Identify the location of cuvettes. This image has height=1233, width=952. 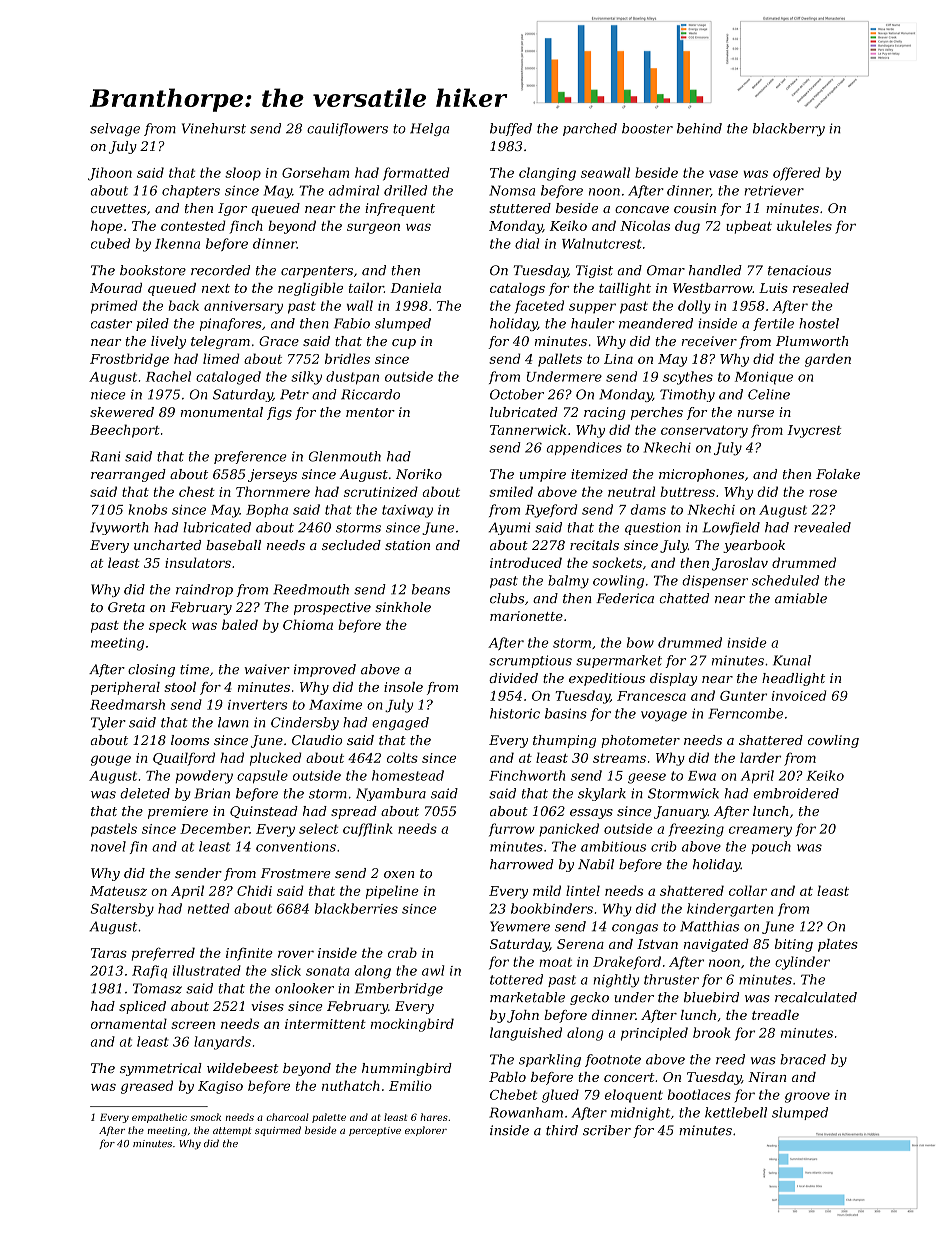
(118, 208).
